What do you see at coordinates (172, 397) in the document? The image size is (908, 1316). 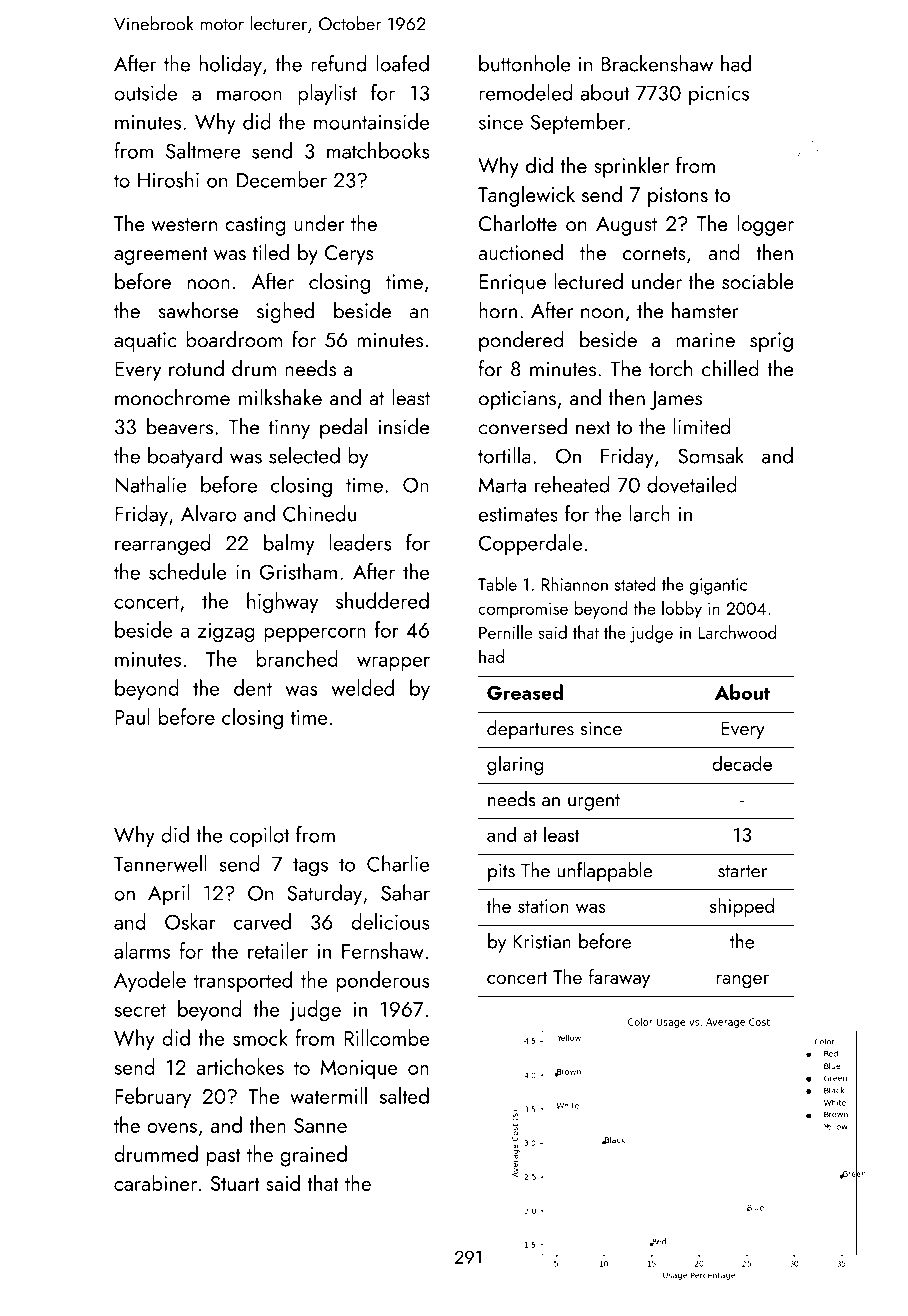 I see `monochrome` at bounding box center [172, 397].
